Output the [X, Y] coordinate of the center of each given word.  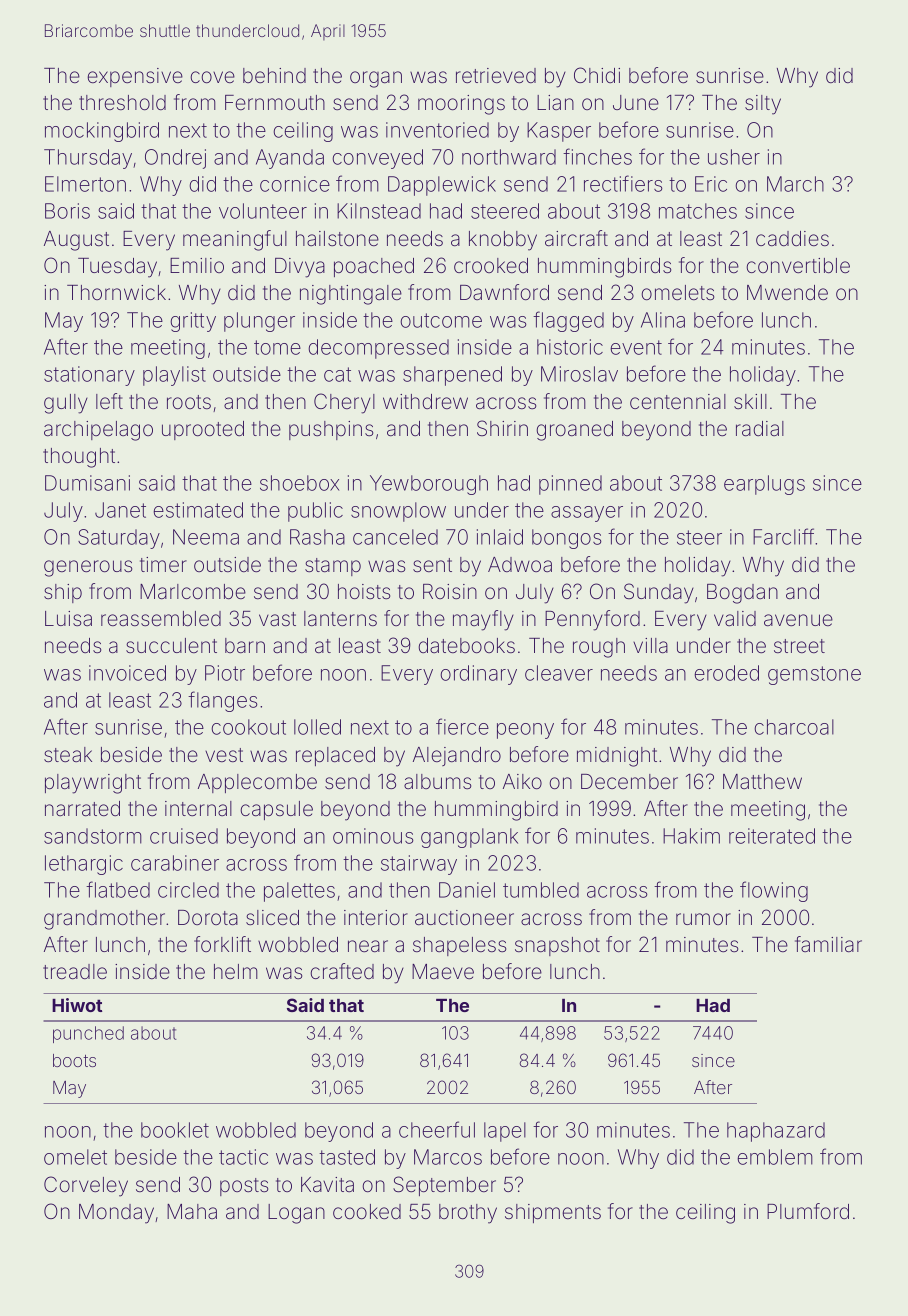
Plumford [808, 1211]
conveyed [377, 159]
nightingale [351, 295]
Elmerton [85, 184]
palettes [299, 892]
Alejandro [457, 756]
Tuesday [117, 268]
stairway [419, 865]
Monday [116, 1214]
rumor [703, 919]
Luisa [68, 618]
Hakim [691, 836]
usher [734, 157]
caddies [792, 238]
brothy [468, 1214]
